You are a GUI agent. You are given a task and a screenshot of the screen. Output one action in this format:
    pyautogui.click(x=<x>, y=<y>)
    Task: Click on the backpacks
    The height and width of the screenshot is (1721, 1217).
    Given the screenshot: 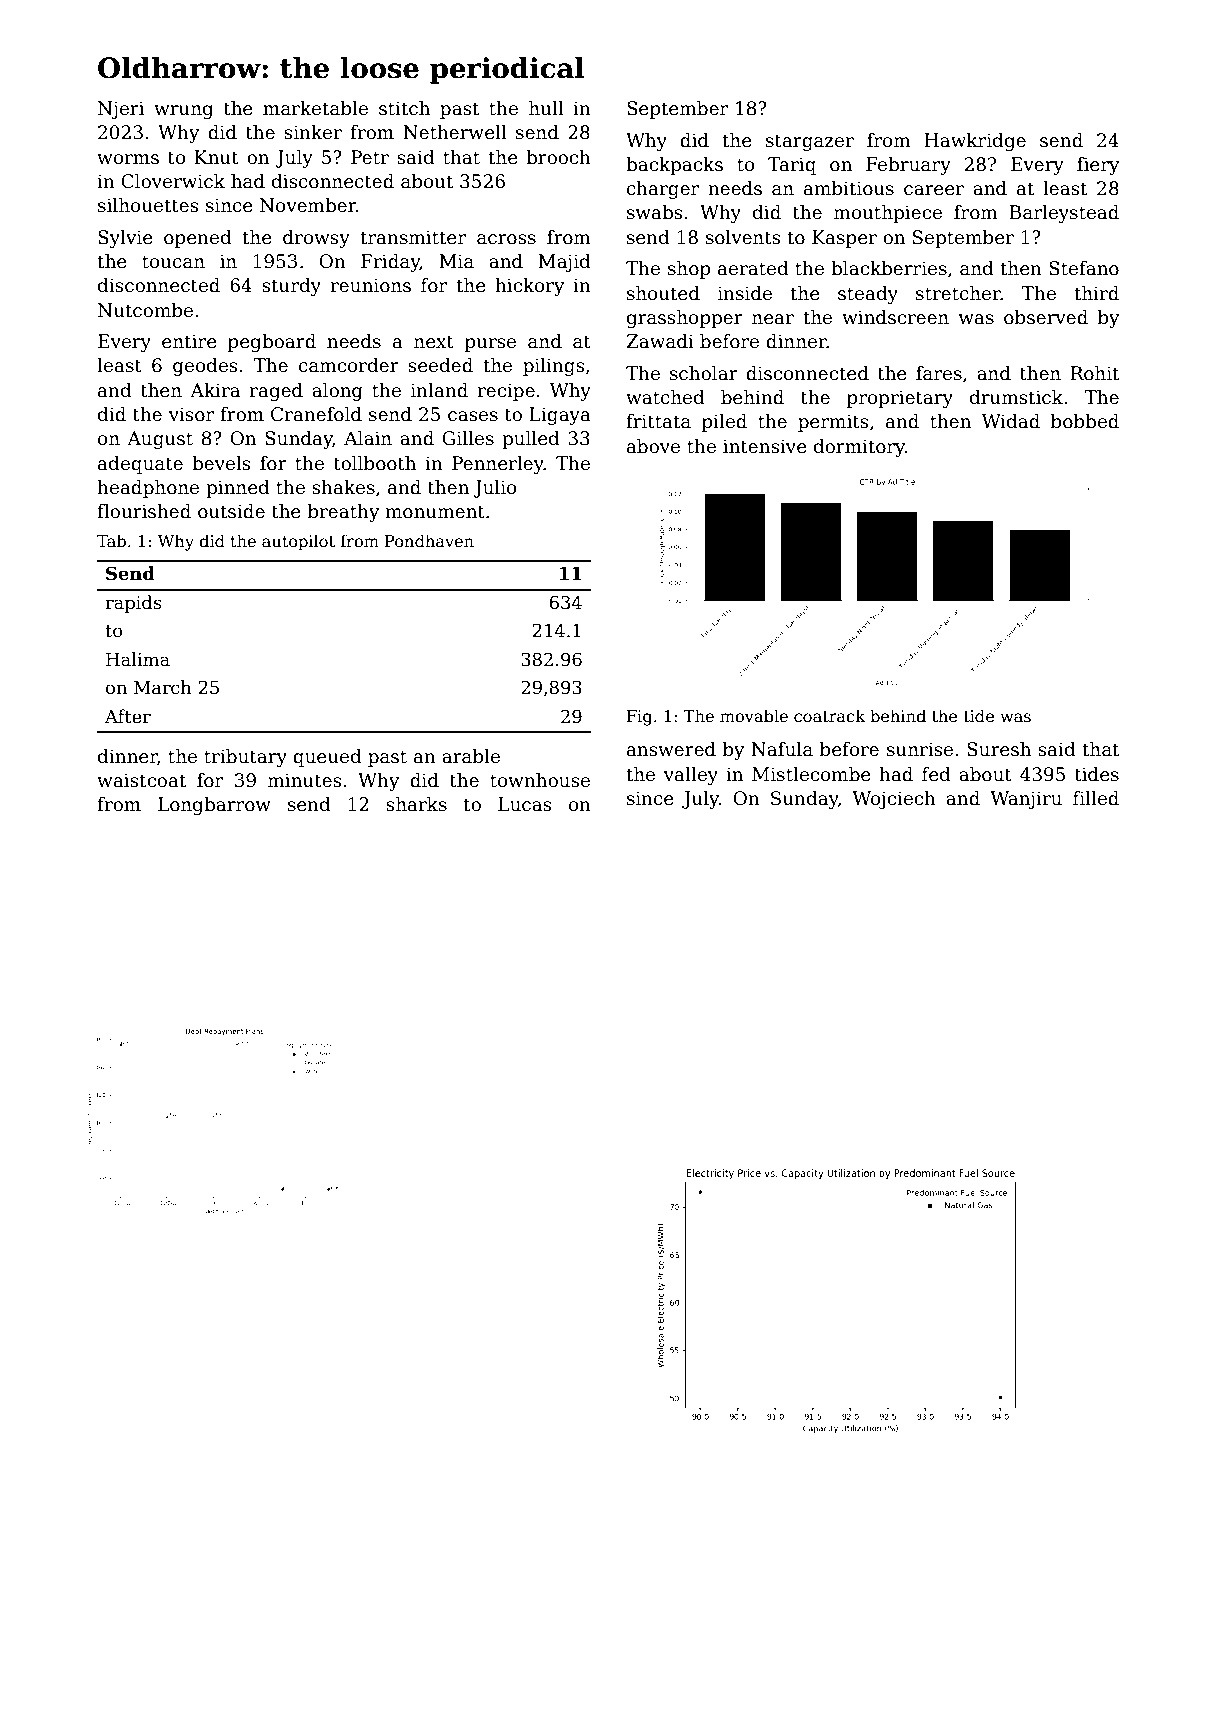 What is the action you would take?
    pyautogui.click(x=674, y=166)
